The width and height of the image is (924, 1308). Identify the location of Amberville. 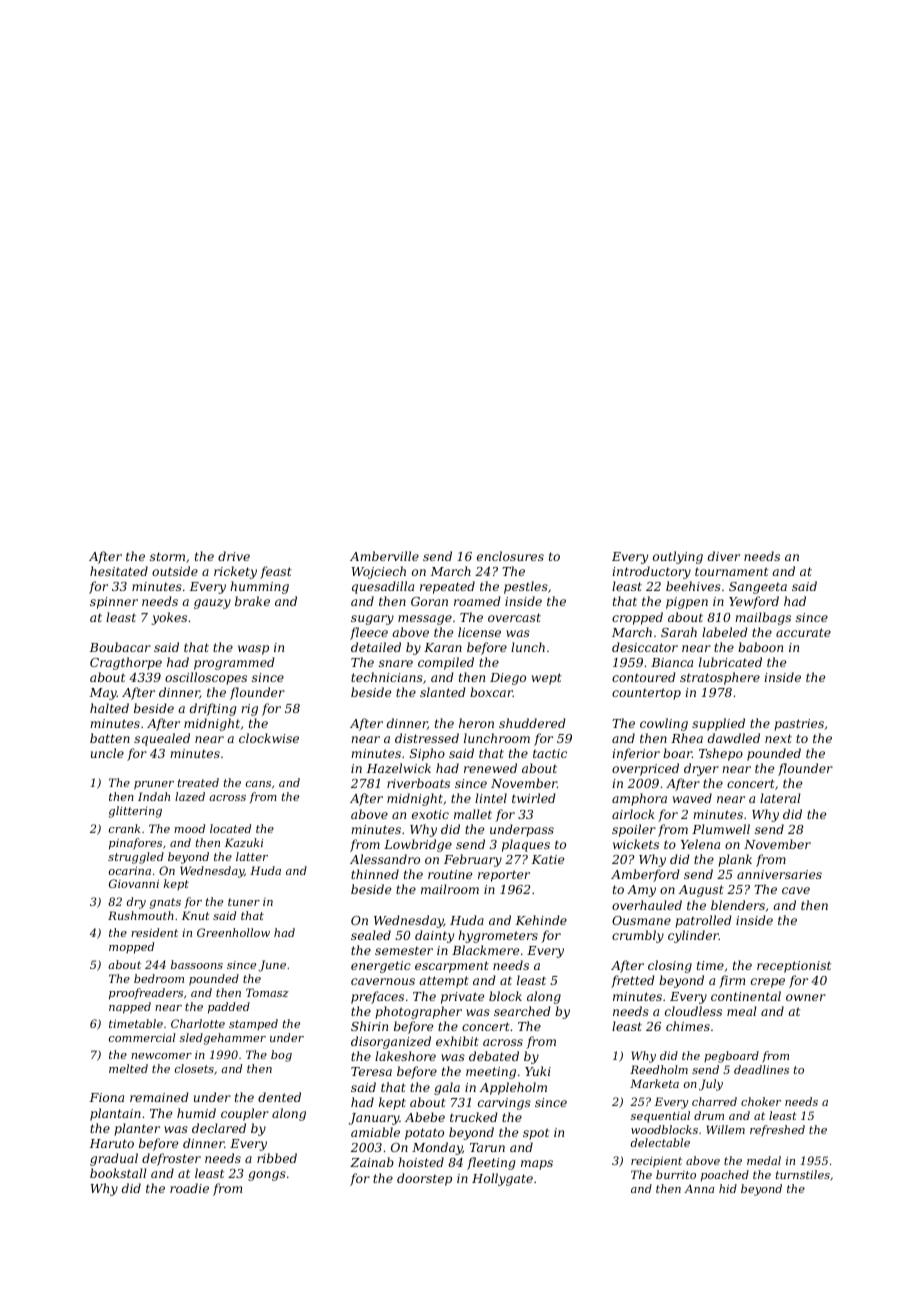
(384, 556).
